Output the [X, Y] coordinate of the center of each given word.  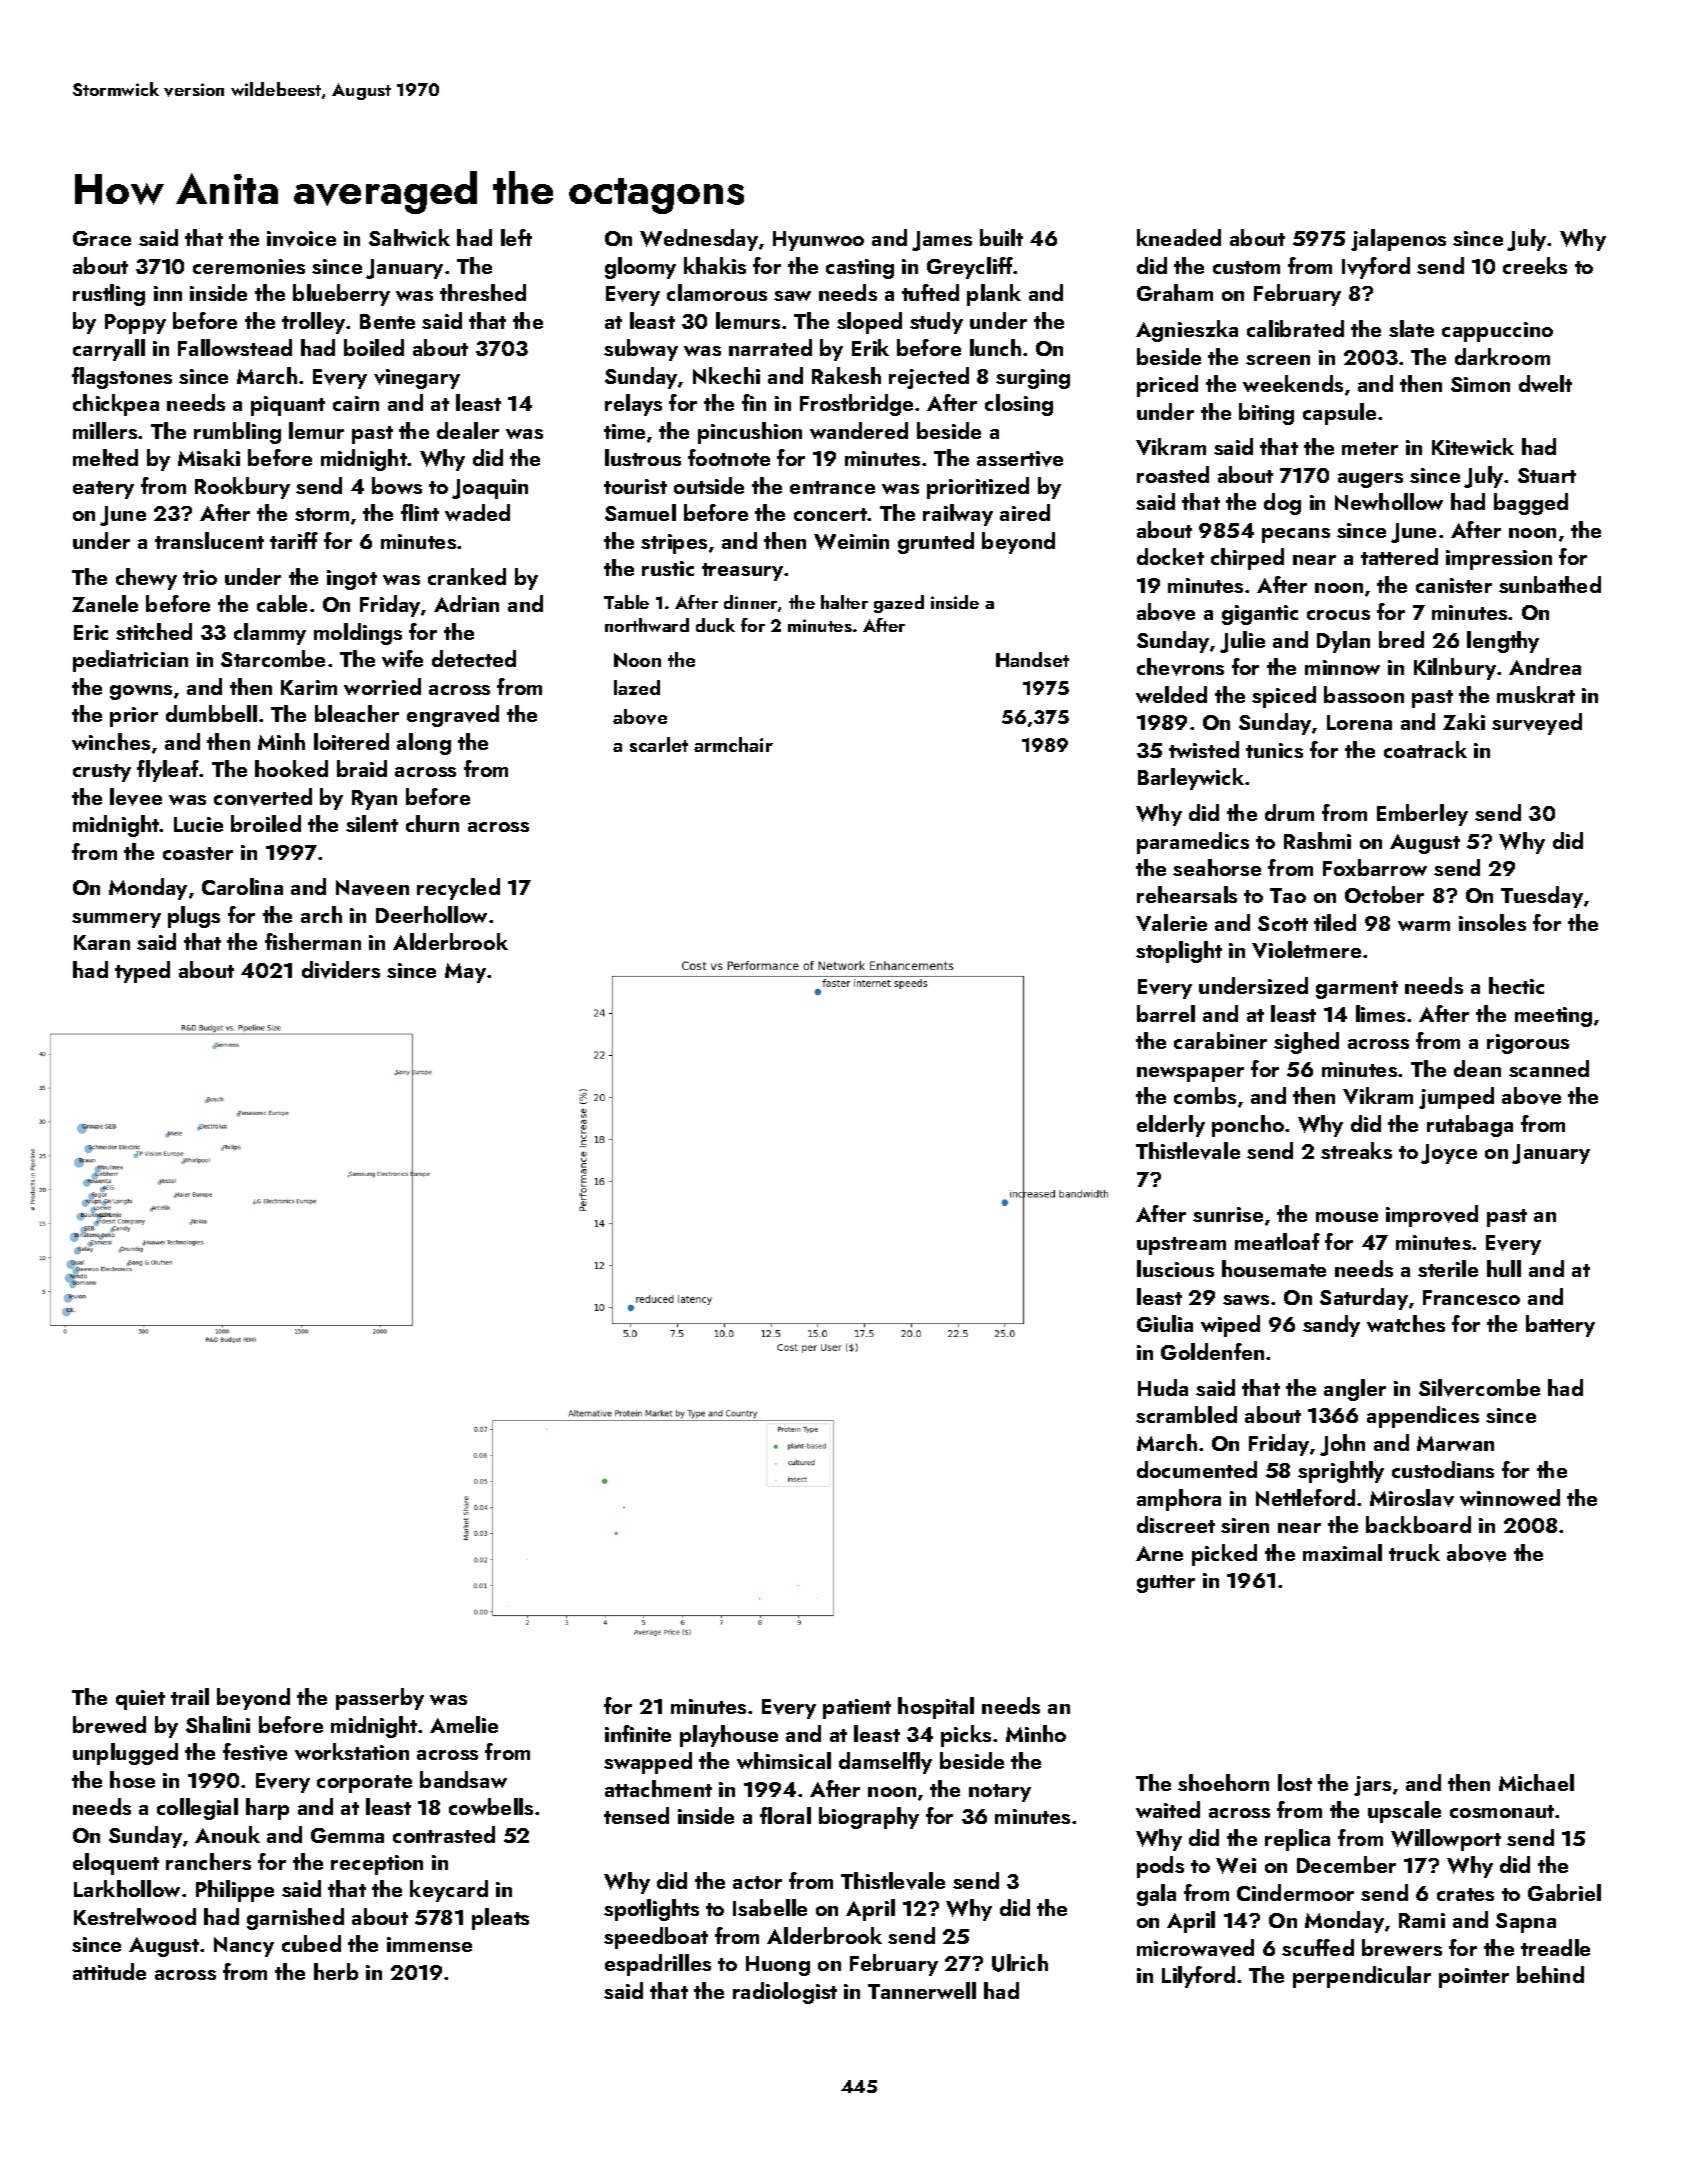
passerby [380, 1699]
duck [715, 625]
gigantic [1260, 615]
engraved [453, 716]
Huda [1163, 1387]
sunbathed [1550, 584]
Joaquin [490, 489]
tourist [635, 486]
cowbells [491, 1806]
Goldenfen [1212, 1351]
